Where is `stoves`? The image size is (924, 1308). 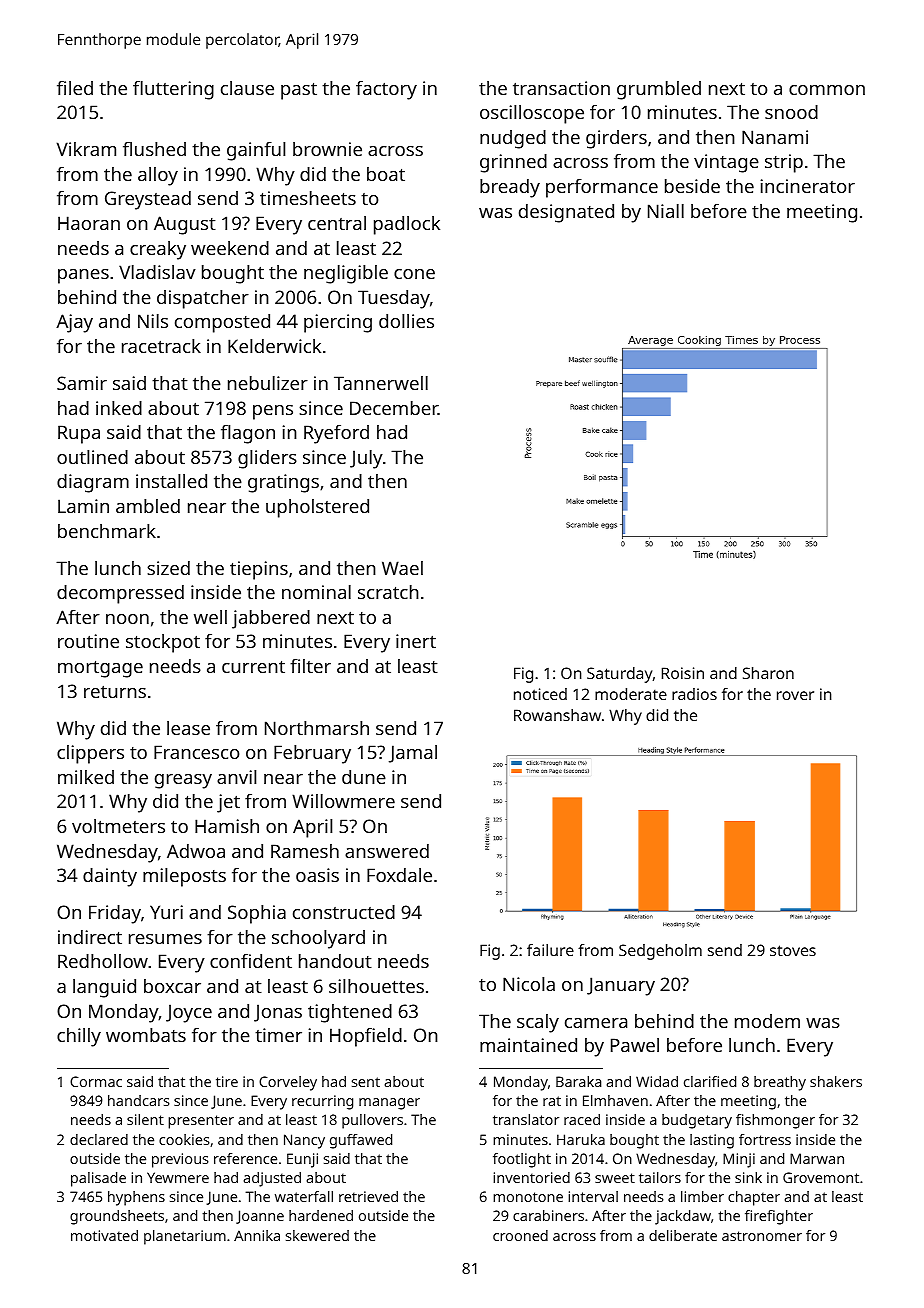
stoves is located at coordinates (793, 950).
